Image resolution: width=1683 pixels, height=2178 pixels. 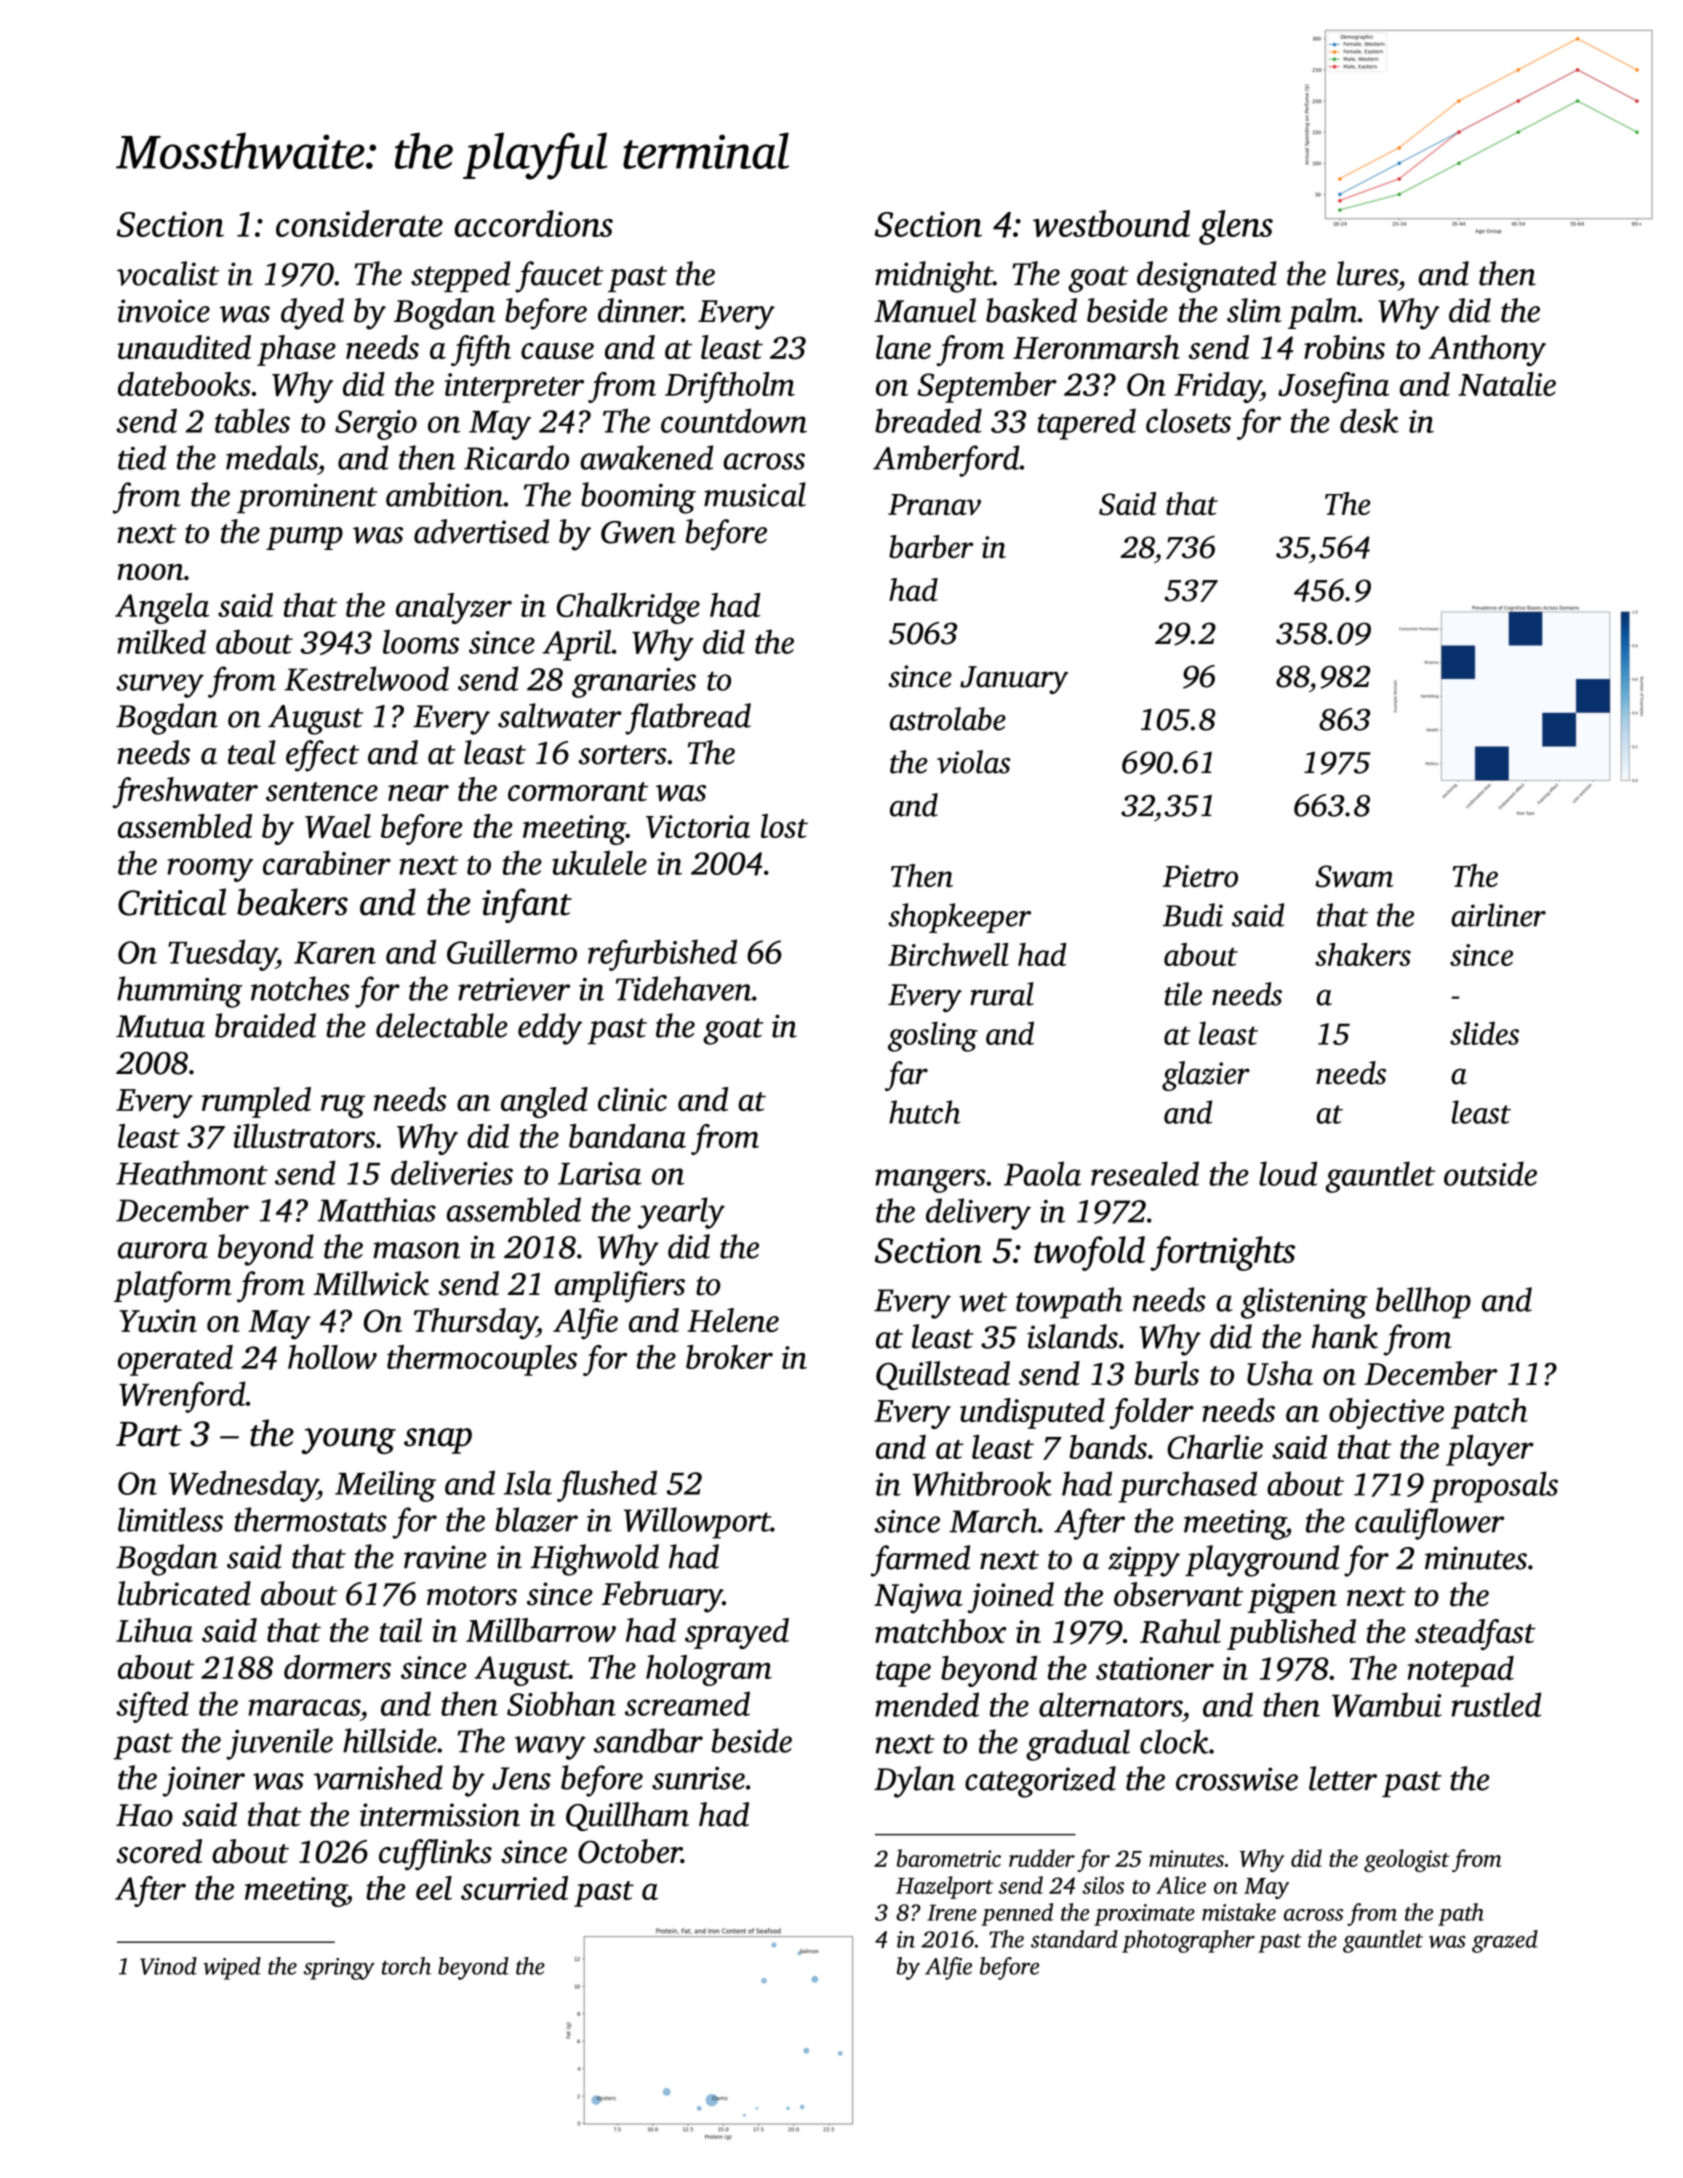 I want to click on yearly, so click(x=681, y=1213).
